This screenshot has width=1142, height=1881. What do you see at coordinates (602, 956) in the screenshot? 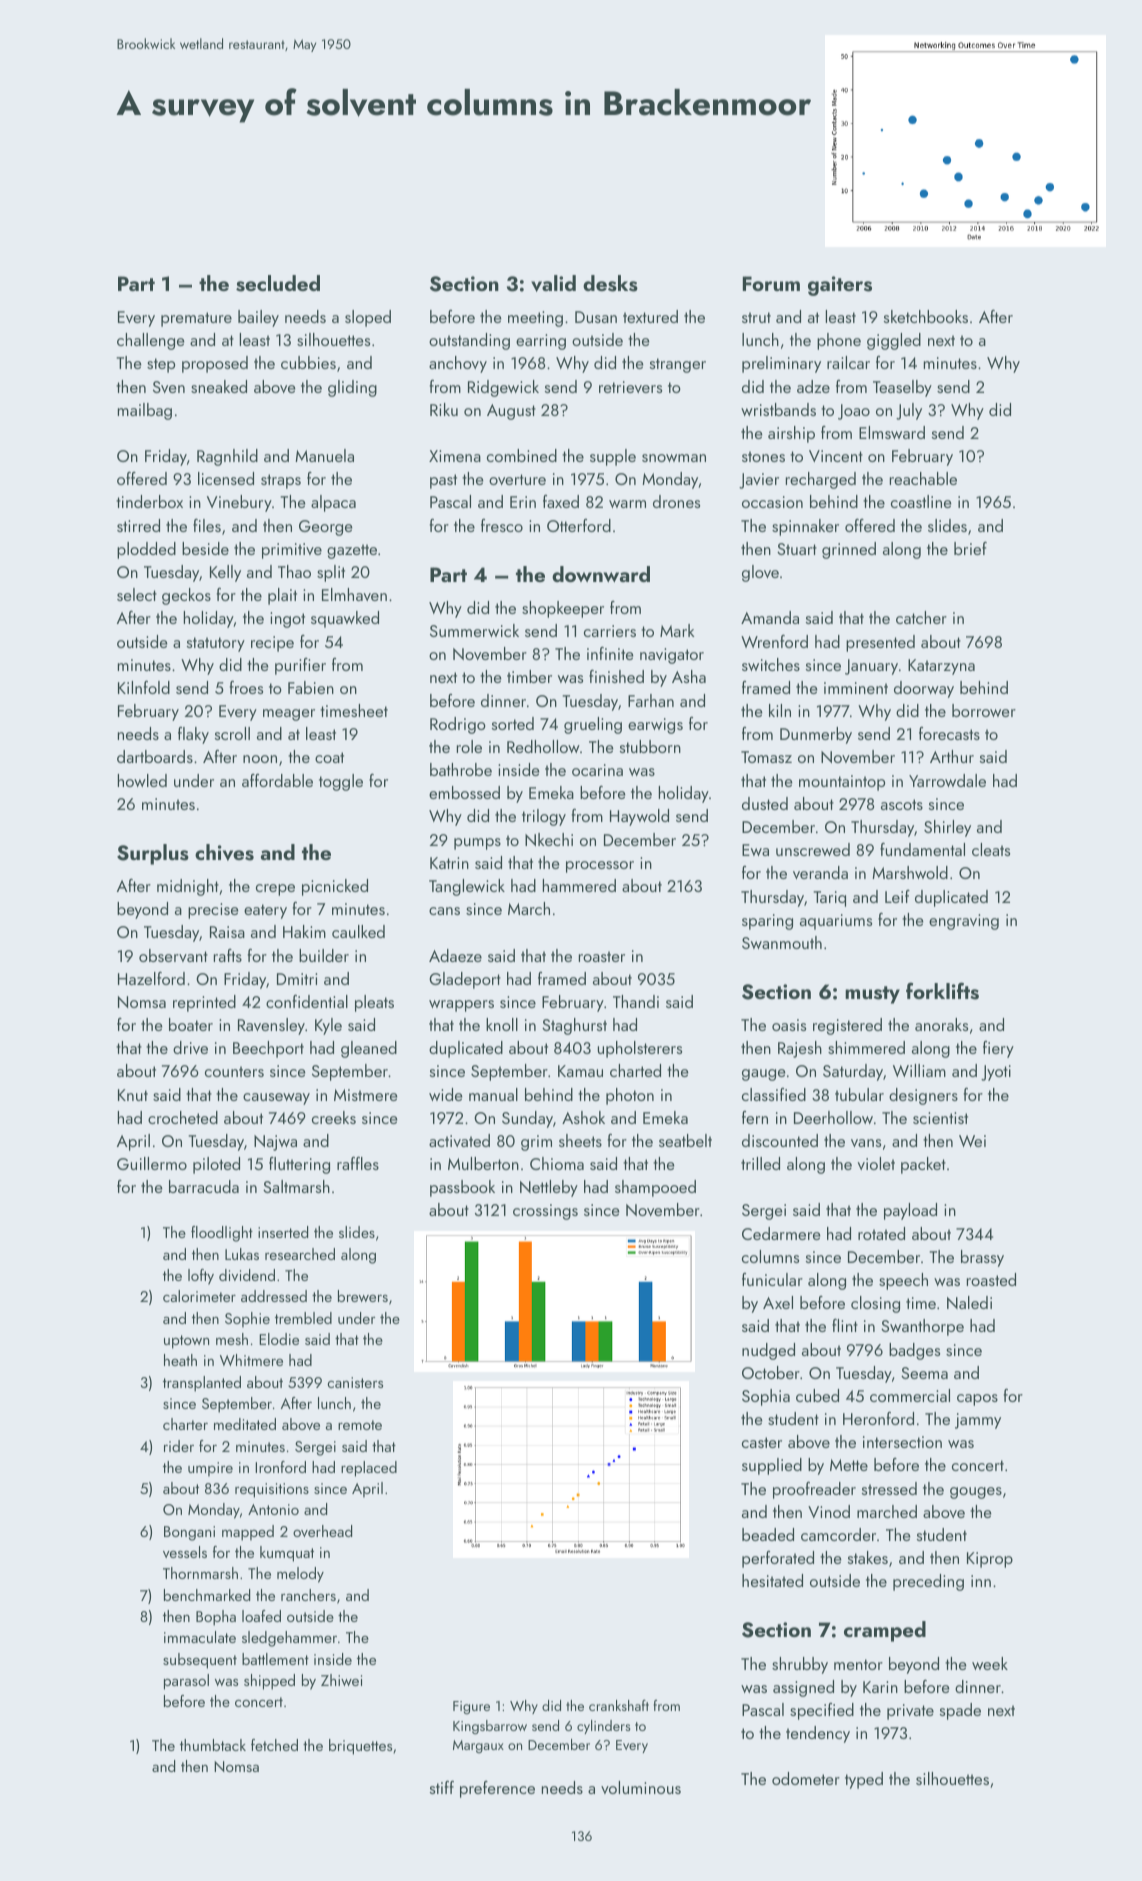
I see `roaster` at bounding box center [602, 956].
